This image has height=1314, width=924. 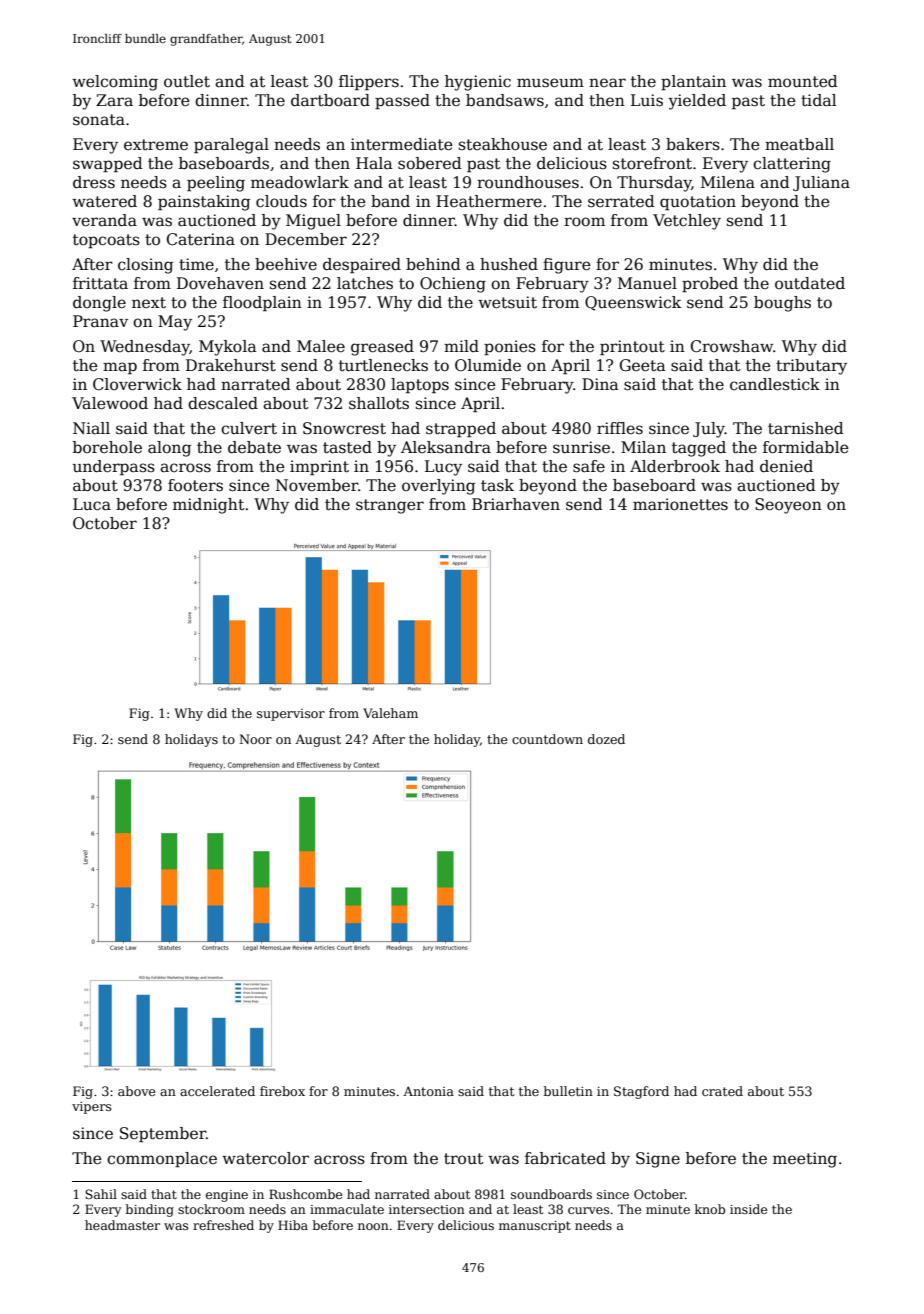 What do you see at coordinates (344, 428) in the image?
I see `Snowcrest` at bounding box center [344, 428].
